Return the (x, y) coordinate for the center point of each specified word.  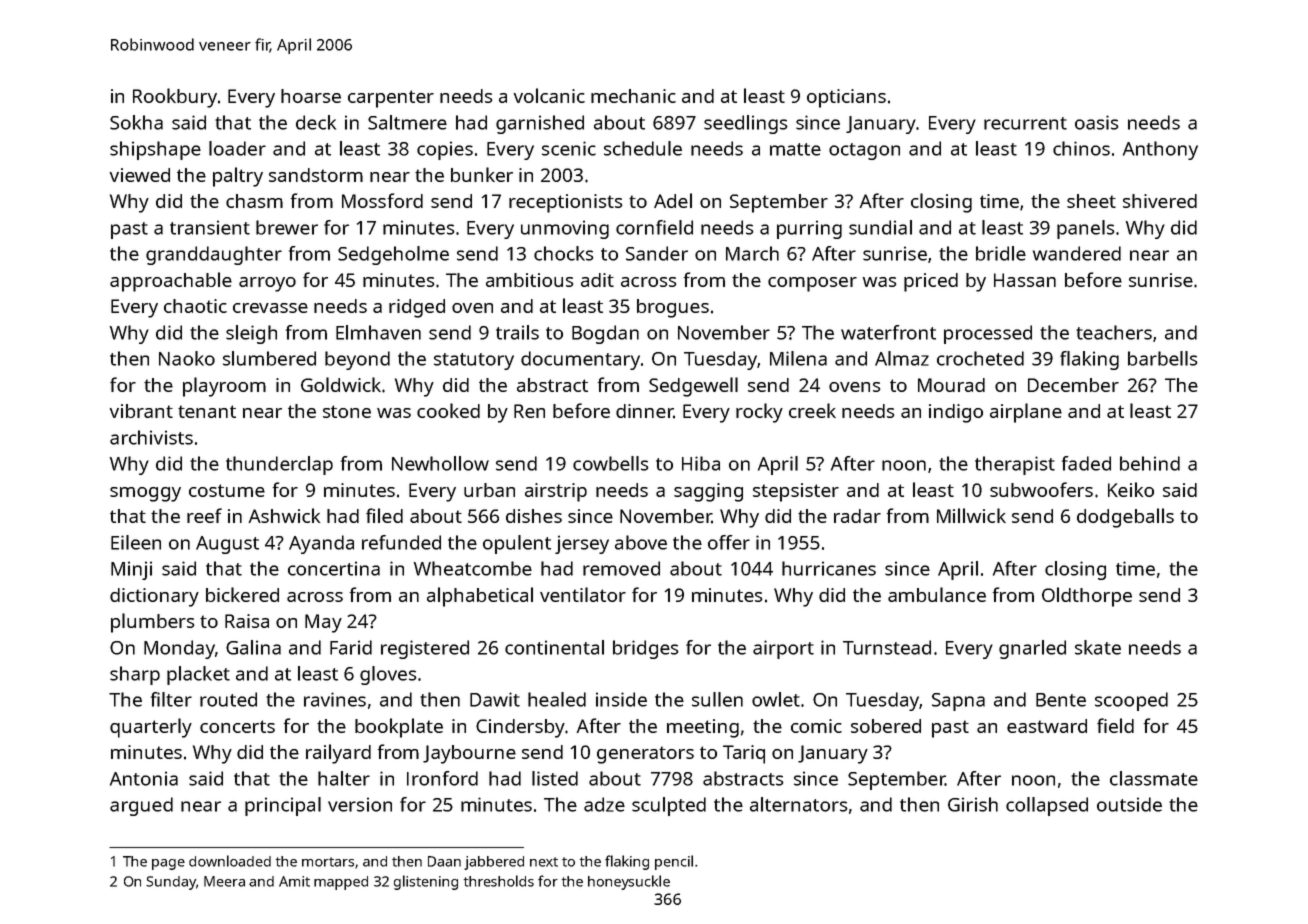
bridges (645, 649)
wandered (1077, 253)
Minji (131, 570)
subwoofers (1041, 489)
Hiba (701, 463)
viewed (140, 175)
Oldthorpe (1087, 597)
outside (1129, 804)
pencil (674, 862)
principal (283, 806)
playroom (224, 387)
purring (809, 229)
